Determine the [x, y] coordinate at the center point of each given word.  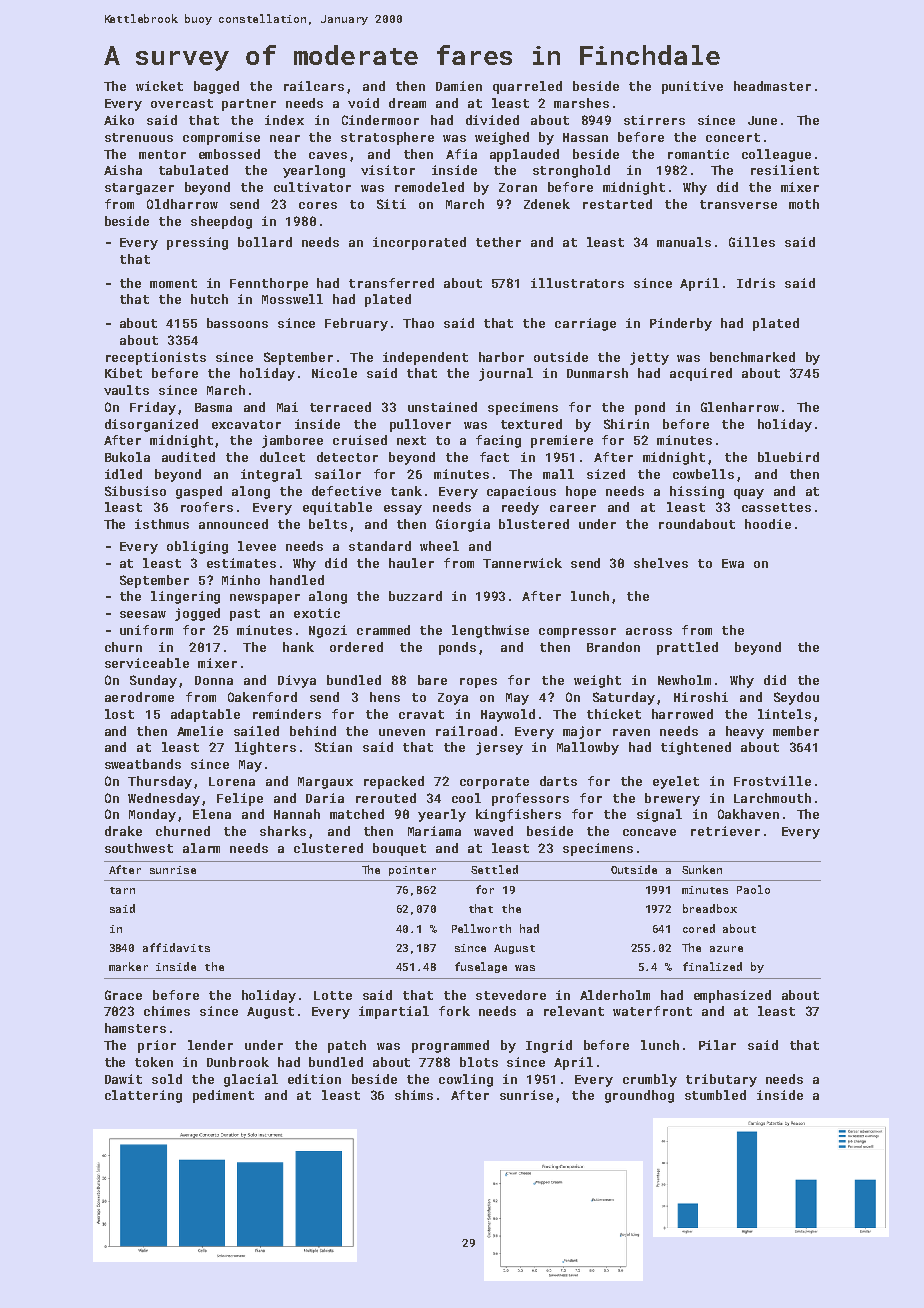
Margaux [325, 783]
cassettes [776, 507]
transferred [391, 283]
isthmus [162, 524]
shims [414, 1095]
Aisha [123, 170]
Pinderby [681, 324]
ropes [478, 683]
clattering [143, 1096]
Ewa [733, 563]
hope [581, 492]
